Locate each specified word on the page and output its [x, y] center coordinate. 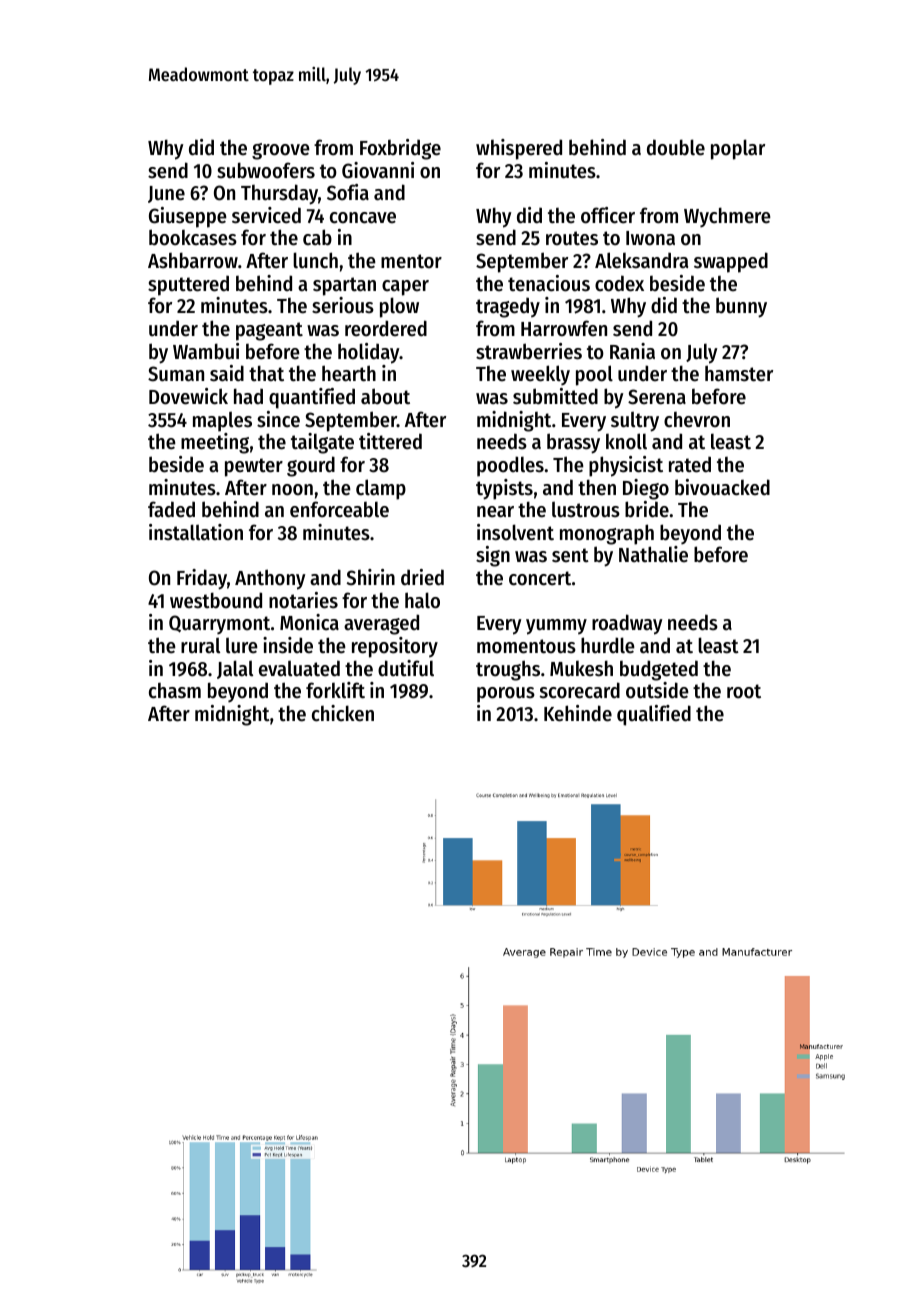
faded [171, 509]
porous [506, 695]
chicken [343, 713]
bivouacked [722, 487]
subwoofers [266, 170]
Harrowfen [564, 328]
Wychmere [727, 217]
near [495, 512]
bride [647, 509]
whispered [519, 149]
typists [504, 489]
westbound [216, 600]
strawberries [529, 351]
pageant [269, 331]
